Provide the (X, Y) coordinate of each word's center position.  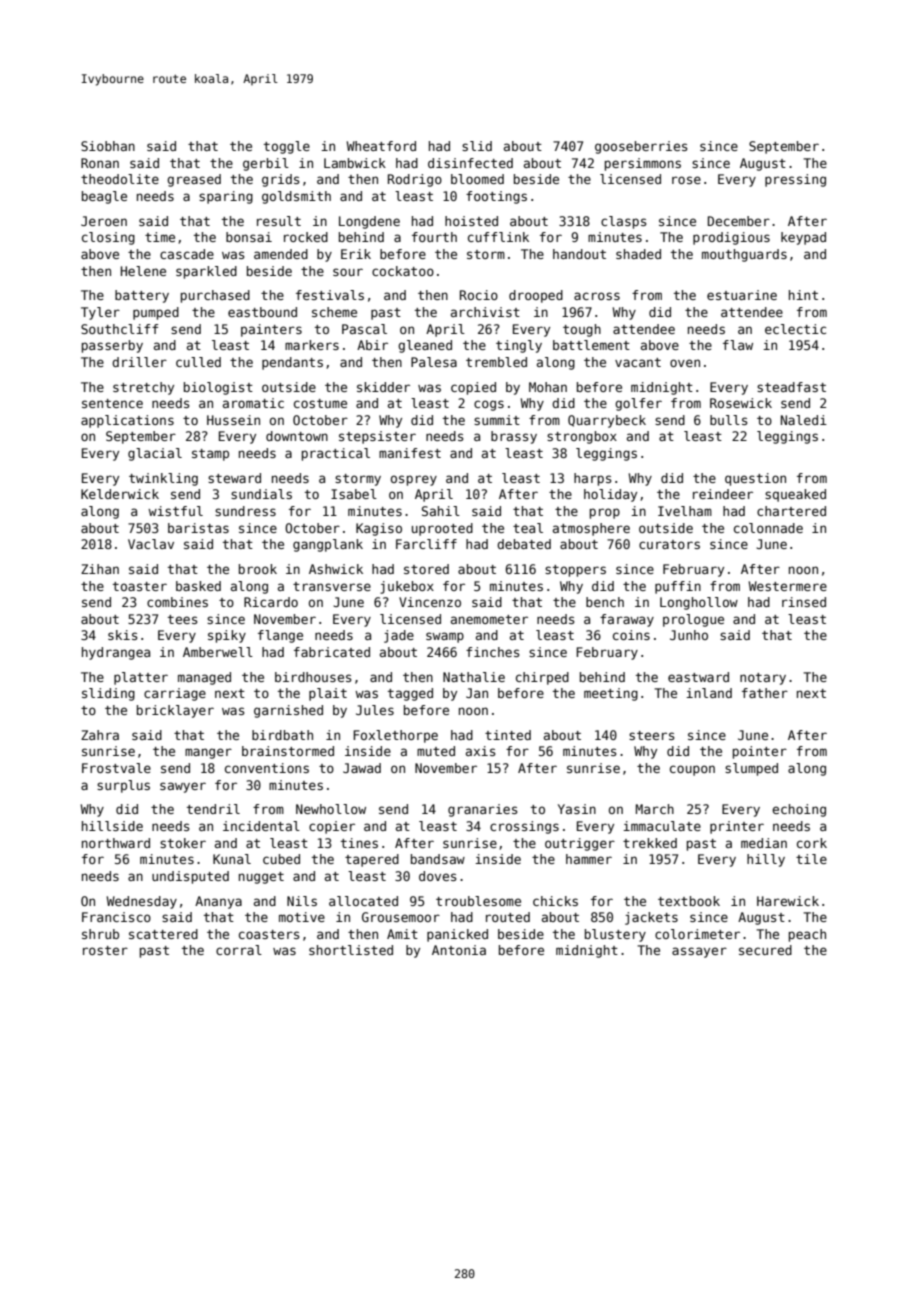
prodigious (731, 238)
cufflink (498, 237)
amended (281, 254)
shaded (638, 254)
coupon (692, 770)
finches (493, 652)
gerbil (266, 164)
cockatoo (403, 271)
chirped (542, 678)
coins (631, 635)
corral (239, 950)
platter (141, 678)
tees (183, 619)
